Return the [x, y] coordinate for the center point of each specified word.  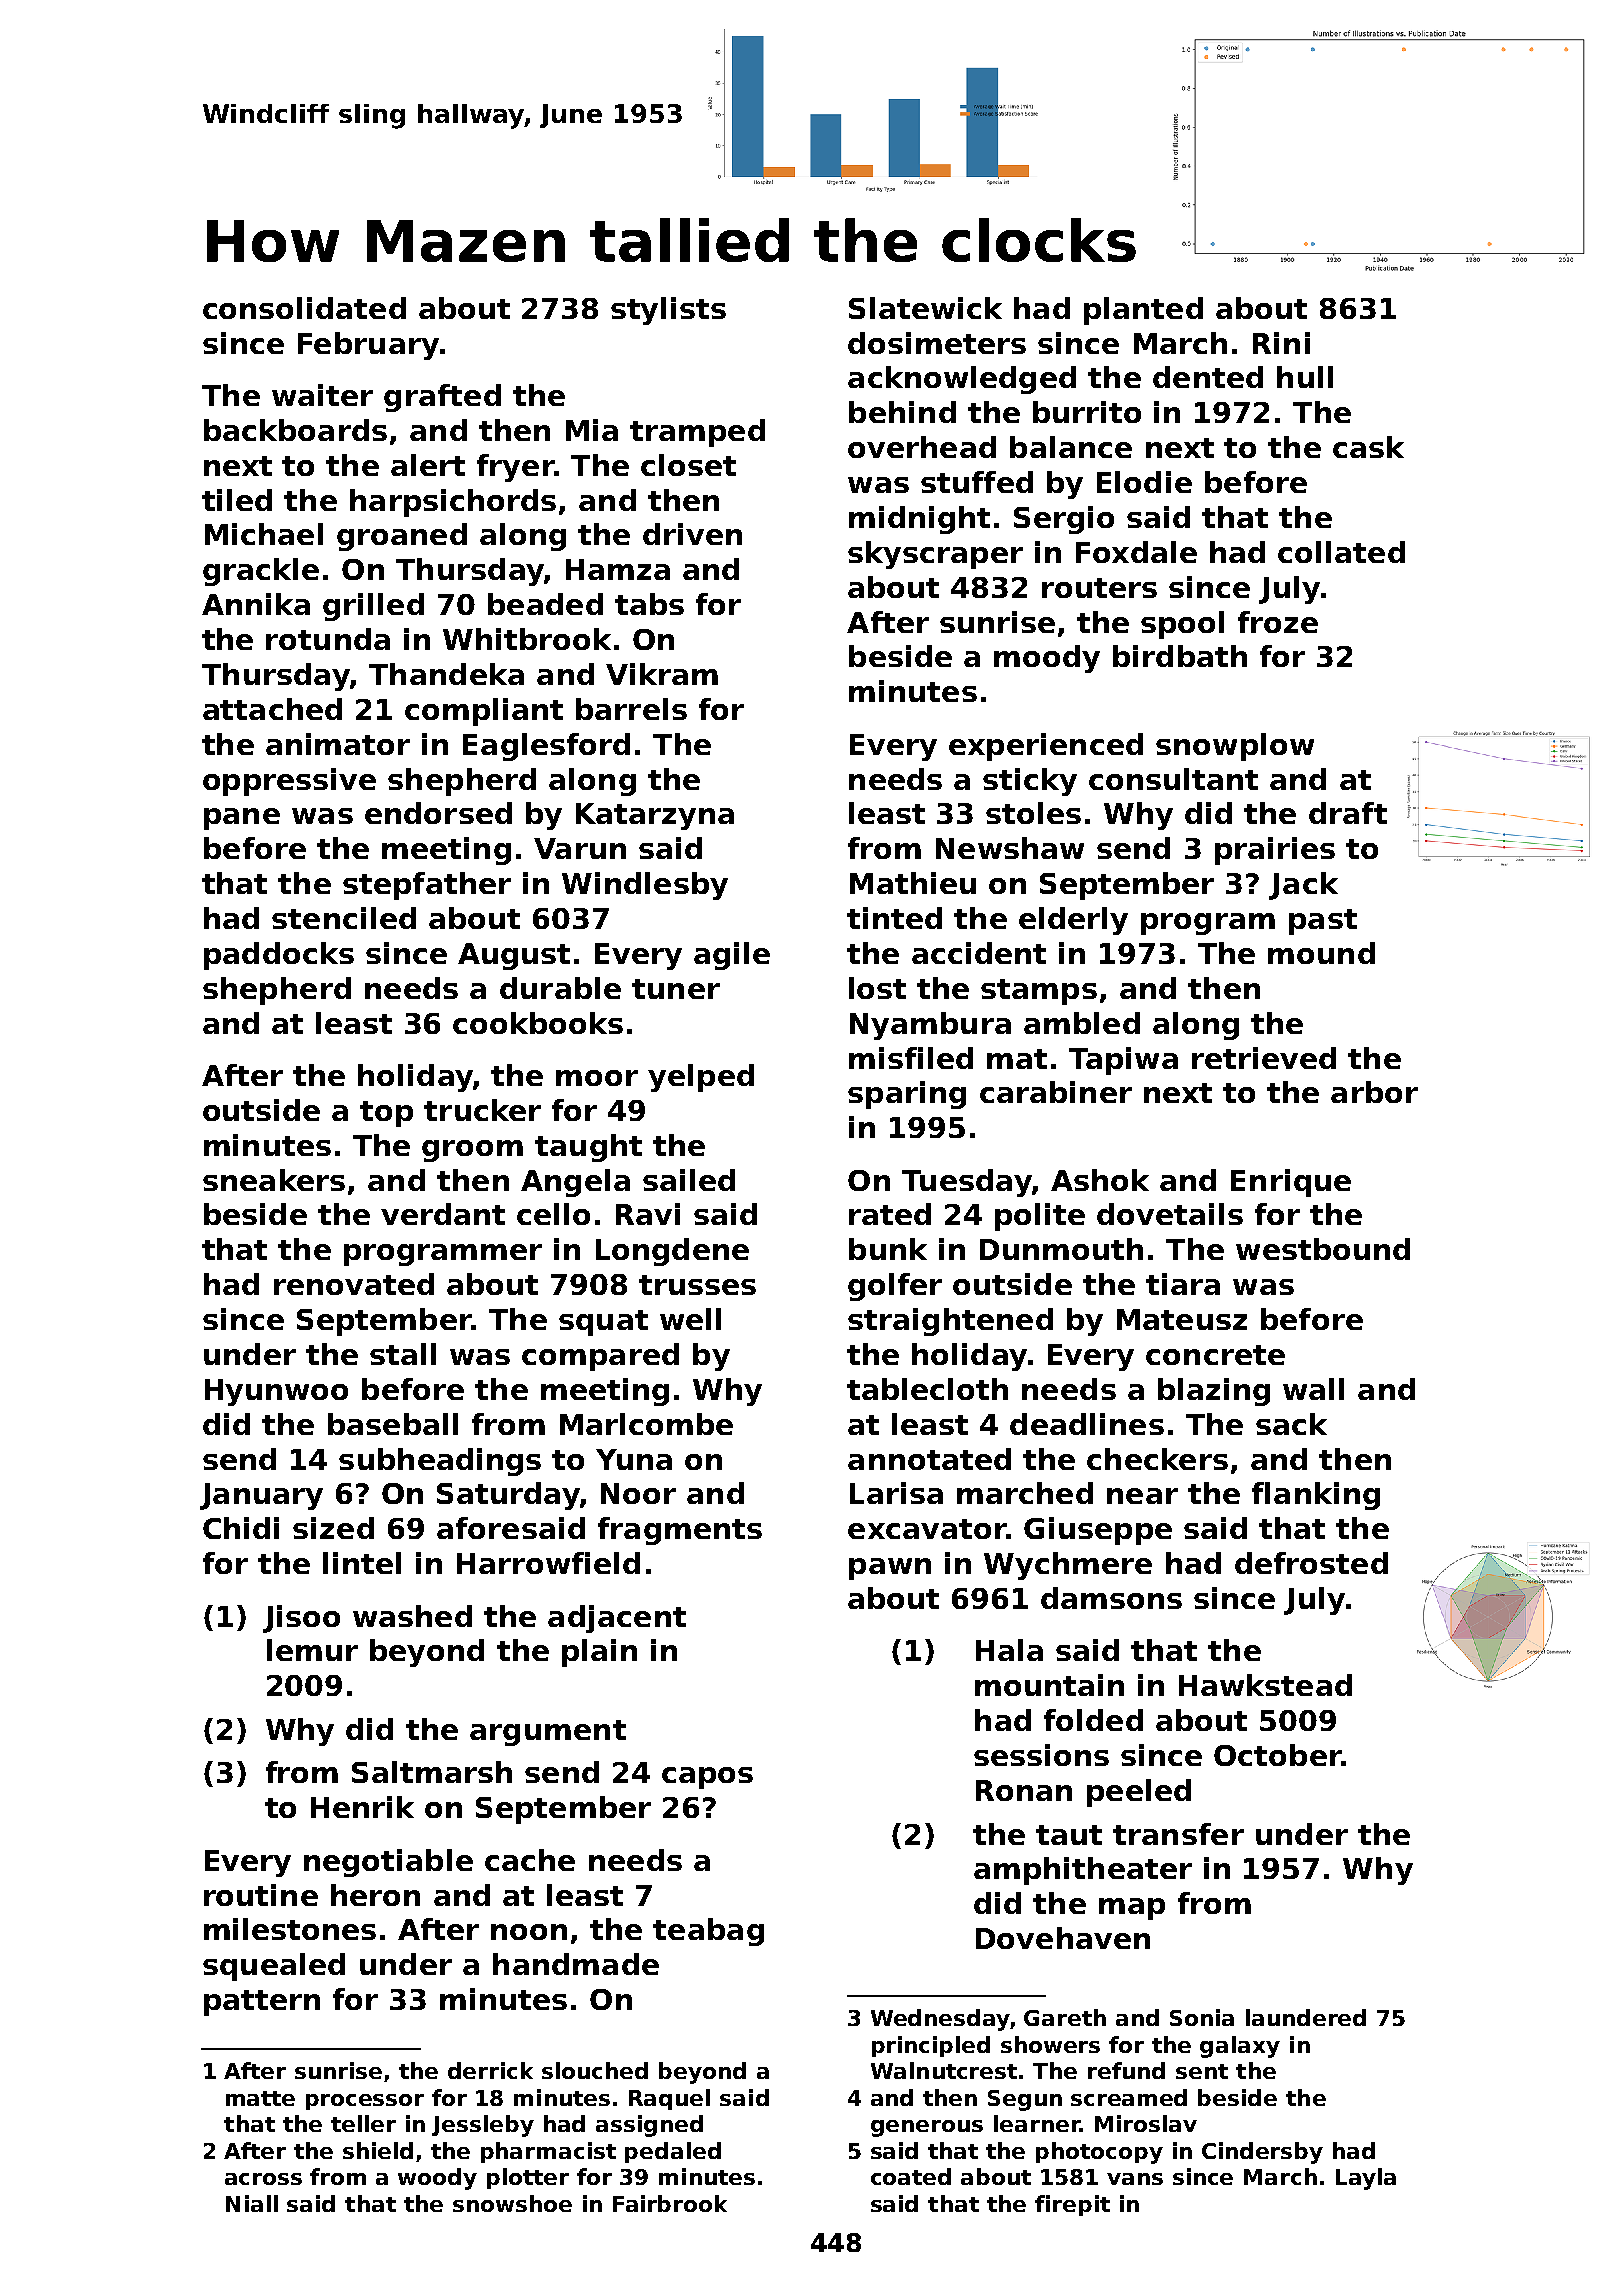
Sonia [1202, 2017]
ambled [1082, 1023]
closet [688, 465]
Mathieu [913, 883]
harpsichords [453, 503]
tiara [1183, 1284]
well [690, 1319]
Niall [252, 2203]
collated [1341, 552]
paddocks [279, 956]
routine [261, 1895]
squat [603, 1323]
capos [707, 1778]
